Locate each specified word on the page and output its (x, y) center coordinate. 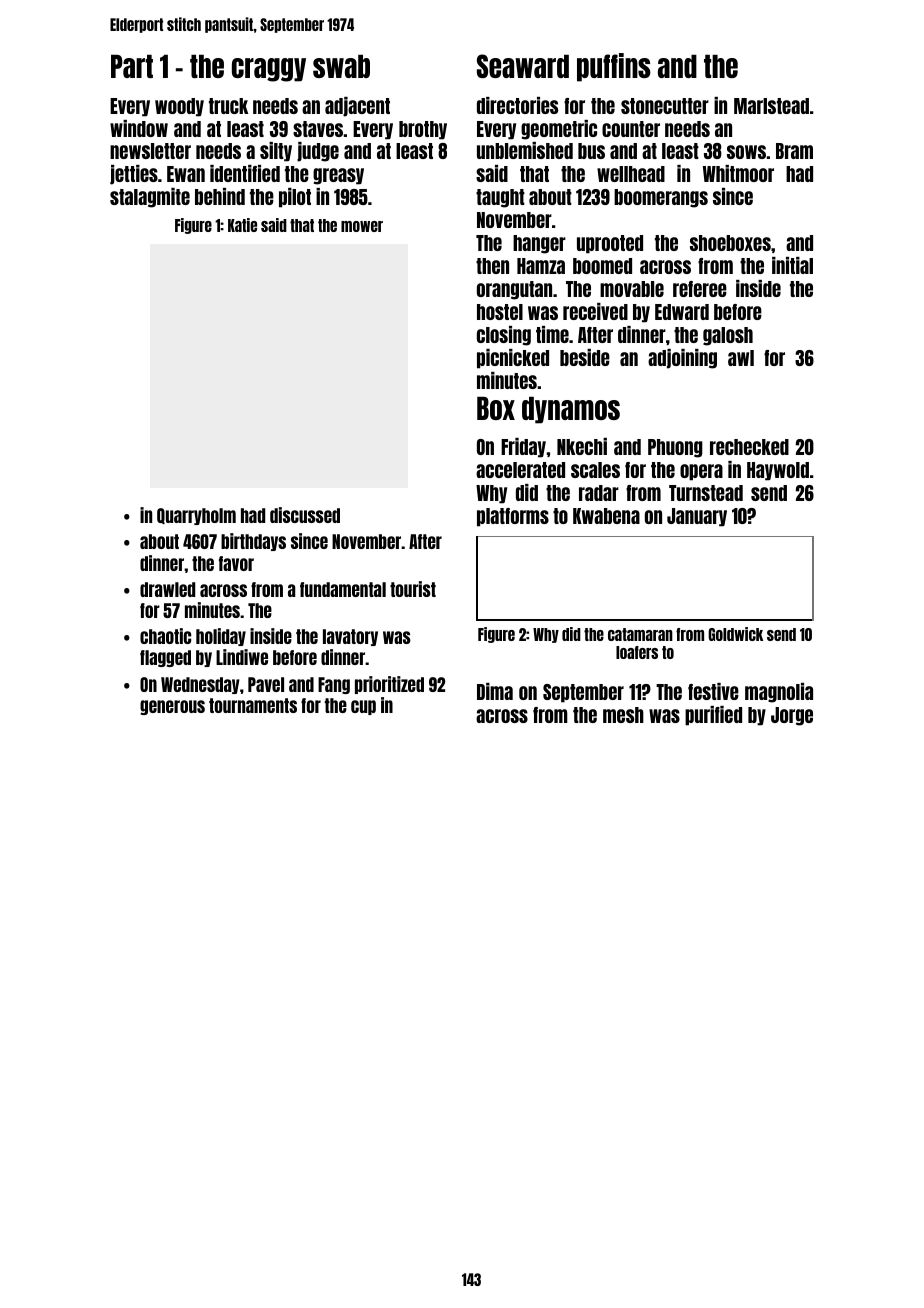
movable (632, 289)
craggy (269, 70)
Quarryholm (196, 516)
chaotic (165, 636)
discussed (305, 515)
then (492, 266)
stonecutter (665, 106)
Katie (242, 225)
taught (500, 198)
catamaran (640, 634)
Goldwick (735, 634)
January (697, 517)
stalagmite (150, 198)
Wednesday (200, 685)
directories (517, 105)
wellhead (631, 174)
